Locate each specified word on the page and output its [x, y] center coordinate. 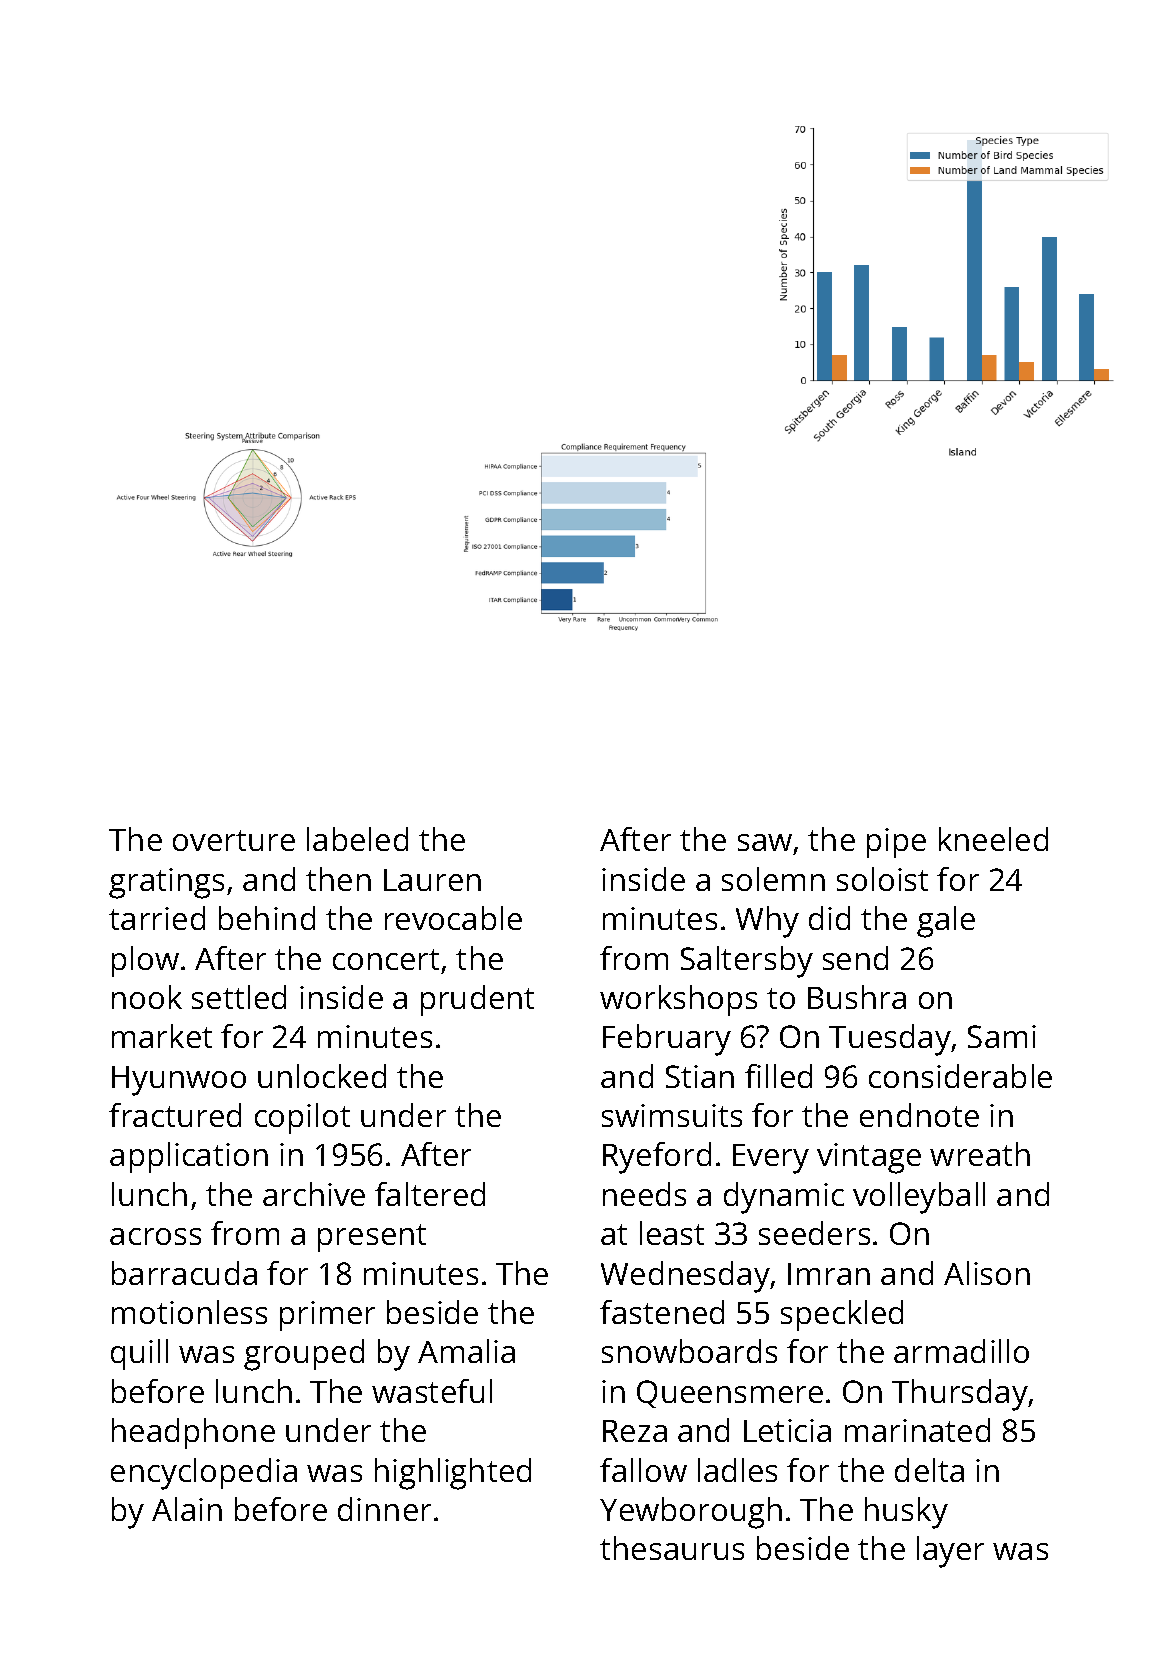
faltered [430, 1194]
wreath [980, 1154]
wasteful [432, 1391]
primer [327, 1316]
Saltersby [747, 962]
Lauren [432, 880]
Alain [187, 1509]
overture [234, 840]
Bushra [857, 997]
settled [239, 997]
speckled [842, 1315]
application [189, 1157]
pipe [896, 843]
